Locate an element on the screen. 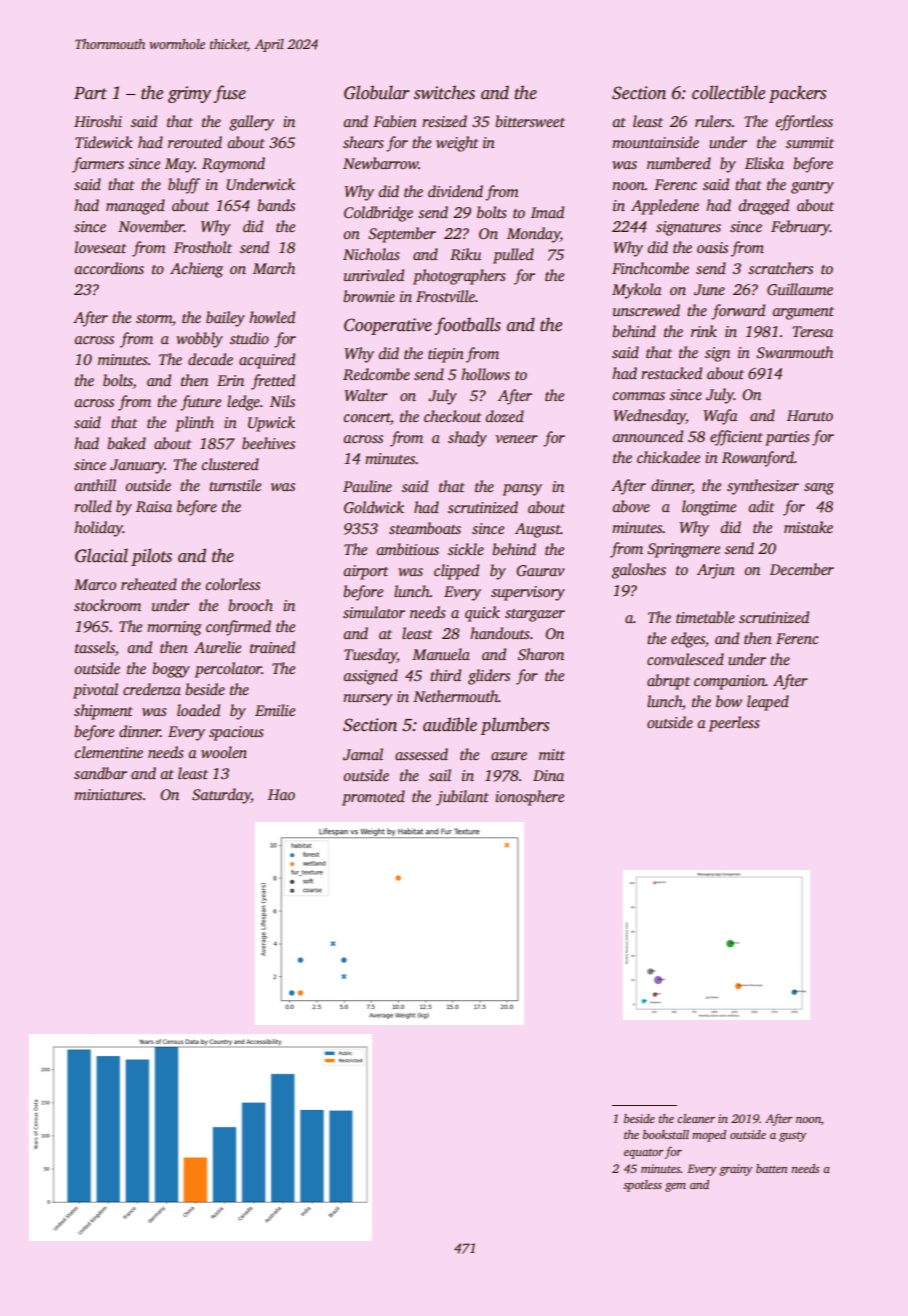  equator is located at coordinates (644, 1154).
